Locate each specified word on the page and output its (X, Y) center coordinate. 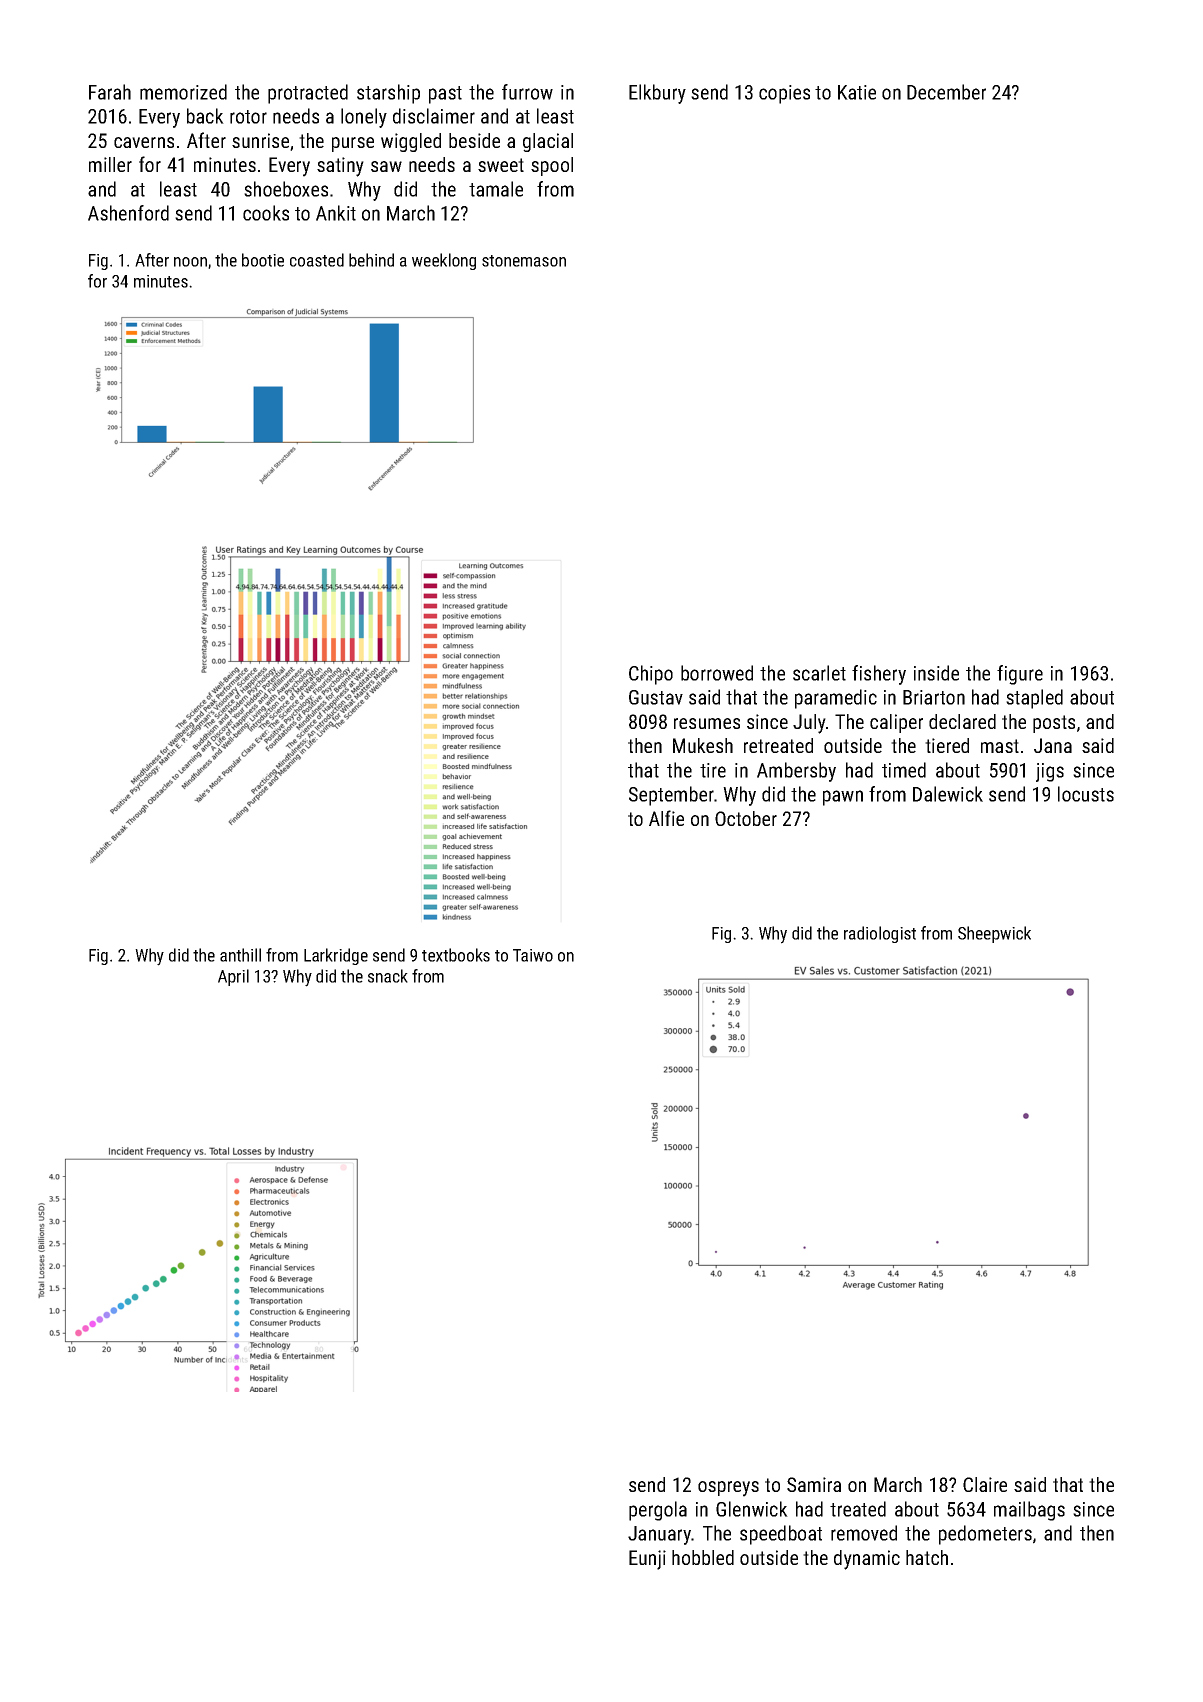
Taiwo (533, 955)
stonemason (524, 261)
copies (784, 94)
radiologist (880, 934)
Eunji (647, 1560)
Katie (857, 92)
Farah (110, 92)
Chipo (651, 675)
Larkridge (336, 956)
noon (190, 262)
